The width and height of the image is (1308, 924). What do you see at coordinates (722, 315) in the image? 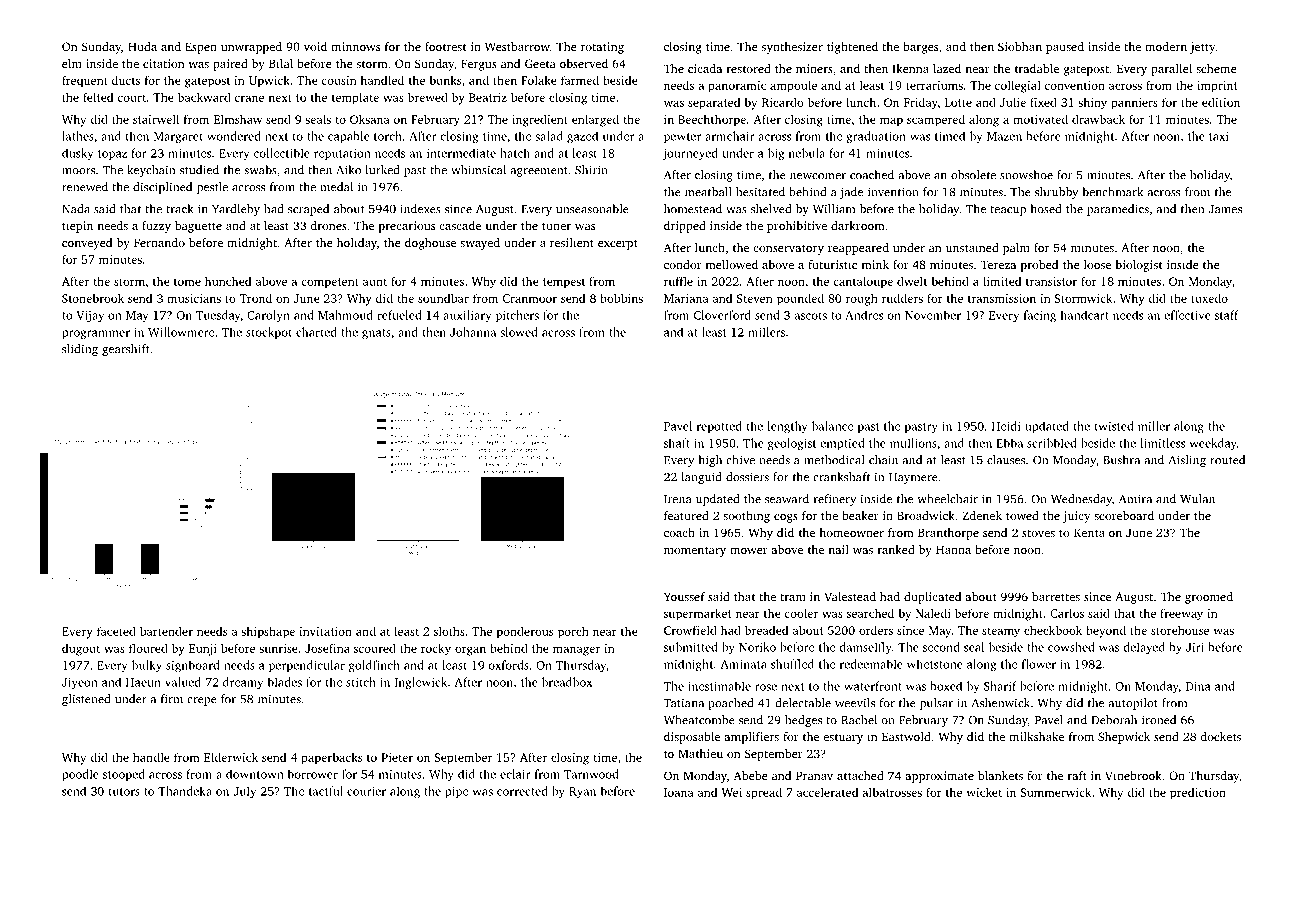
I see `Cloverford` at bounding box center [722, 315].
